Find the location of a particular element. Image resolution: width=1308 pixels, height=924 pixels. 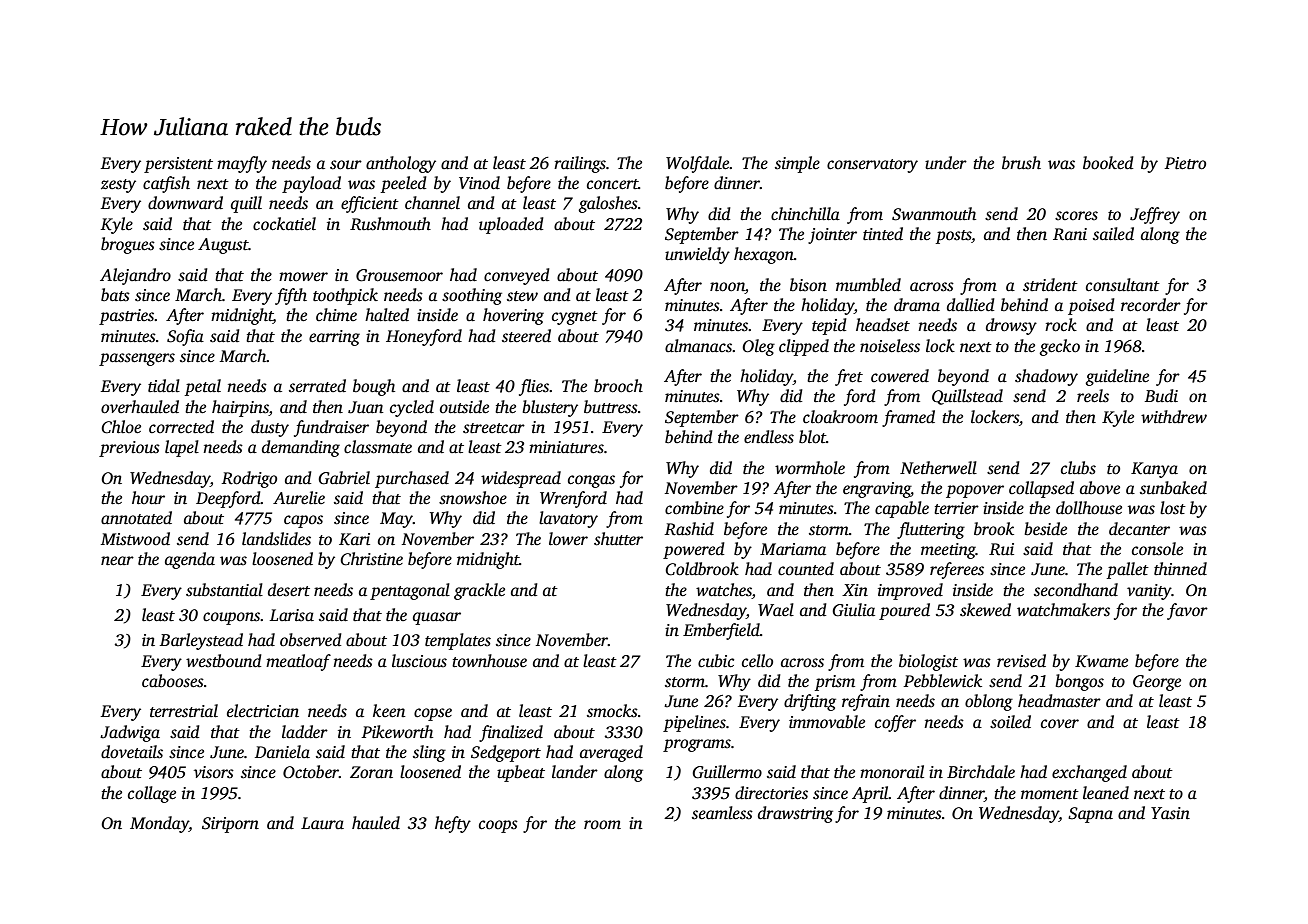

Larisa is located at coordinates (292, 615).
